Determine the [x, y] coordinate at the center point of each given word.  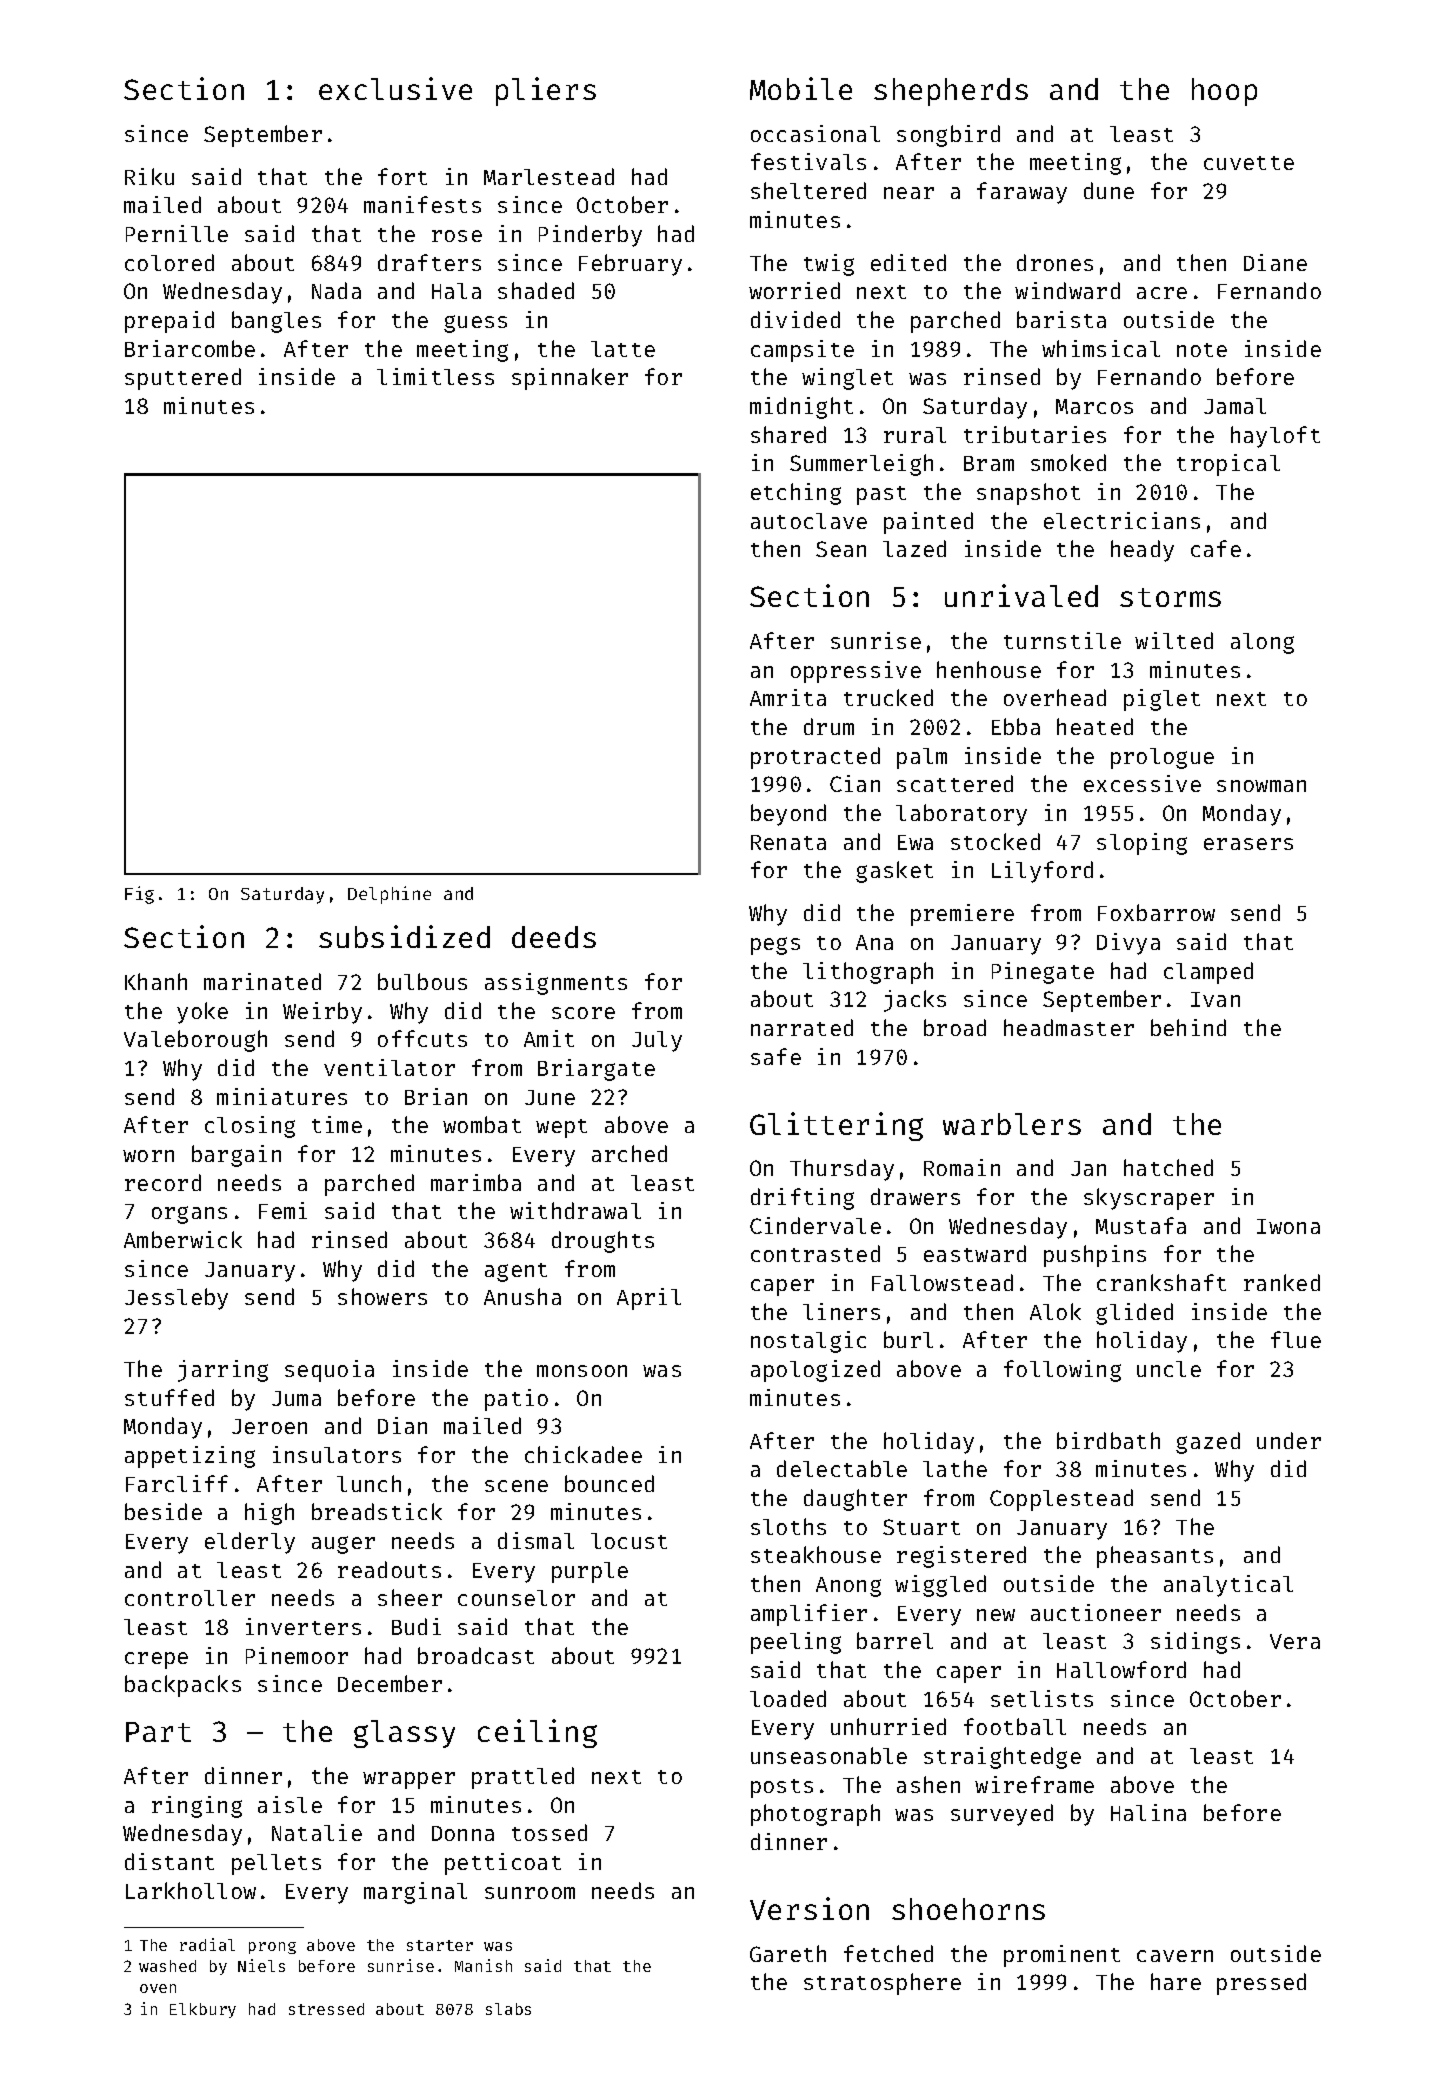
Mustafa [1141, 1225]
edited [908, 262]
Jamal [1235, 406]
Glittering [836, 1126]
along [1262, 643]
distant [169, 1861]
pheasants [1155, 1557]
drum [829, 726]
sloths [788, 1526]
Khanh [156, 981]
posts [782, 1788]
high [269, 1514]
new [996, 1615]
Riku [149, 176]
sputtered [183, 379]
